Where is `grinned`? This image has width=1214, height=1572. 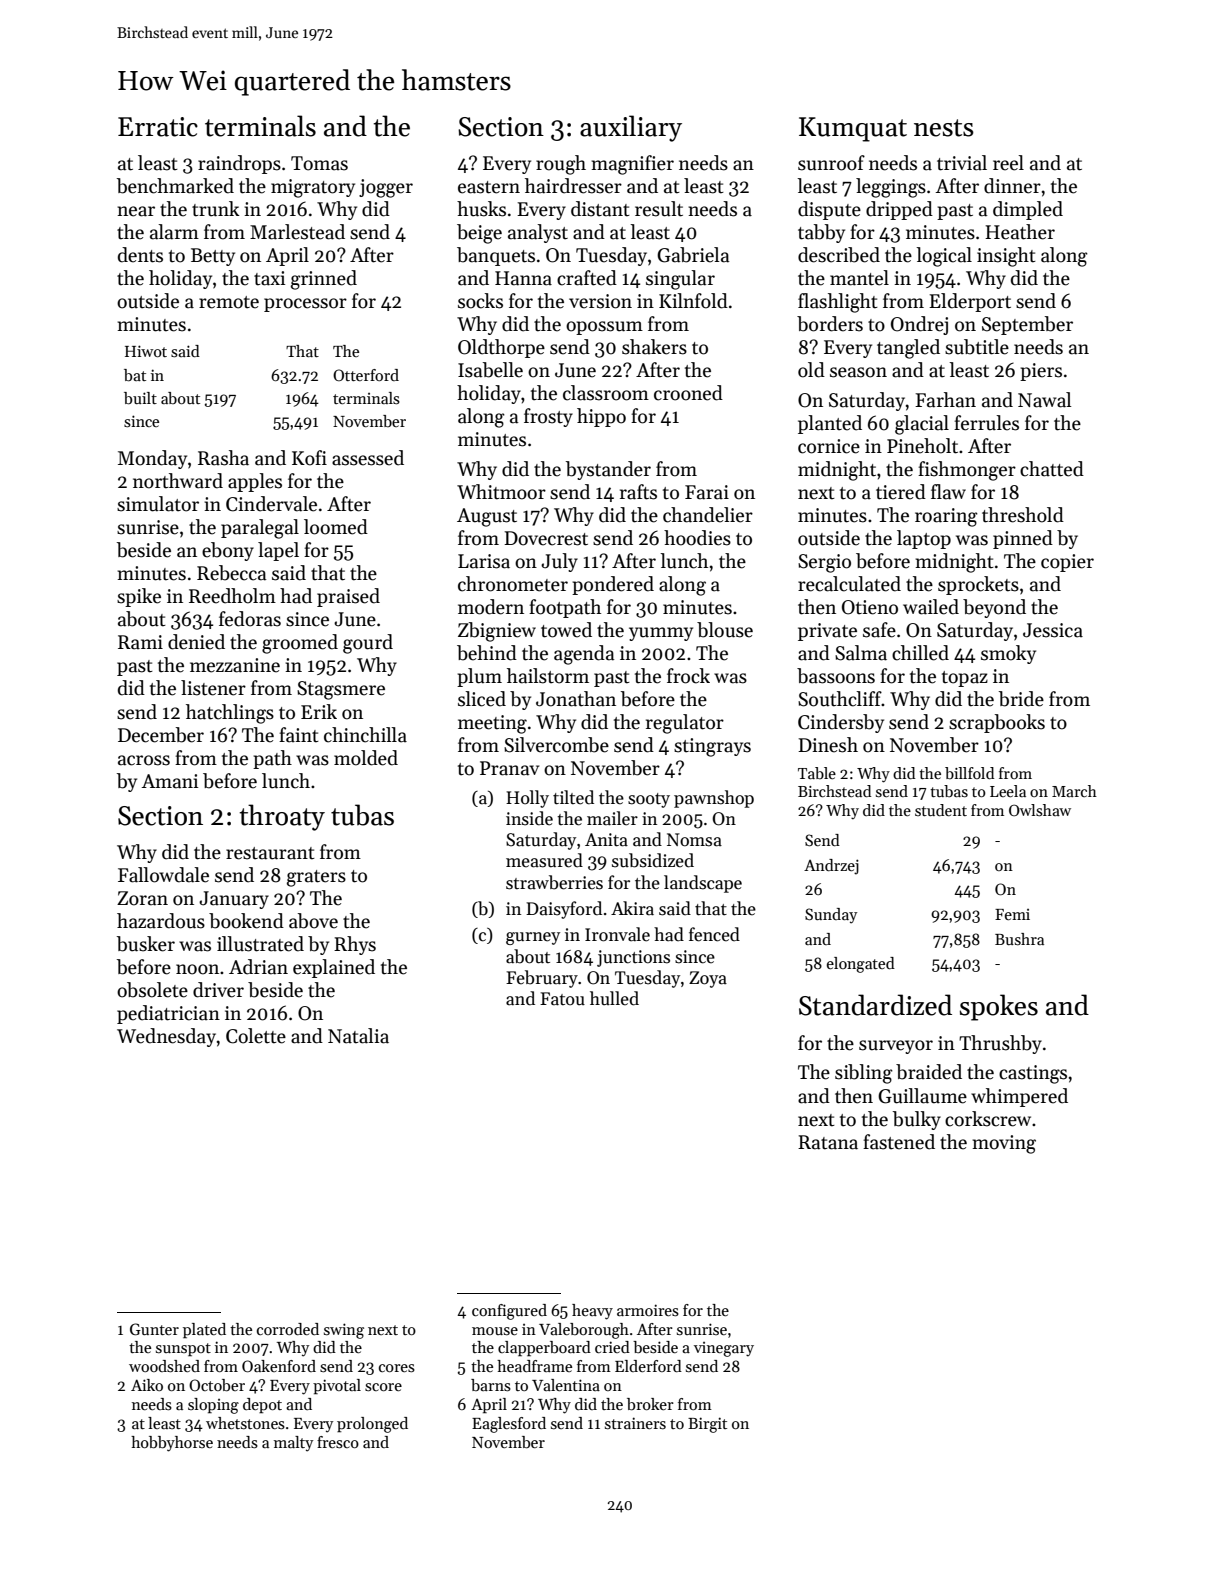
grinned is located at coordinates (324, 280).
